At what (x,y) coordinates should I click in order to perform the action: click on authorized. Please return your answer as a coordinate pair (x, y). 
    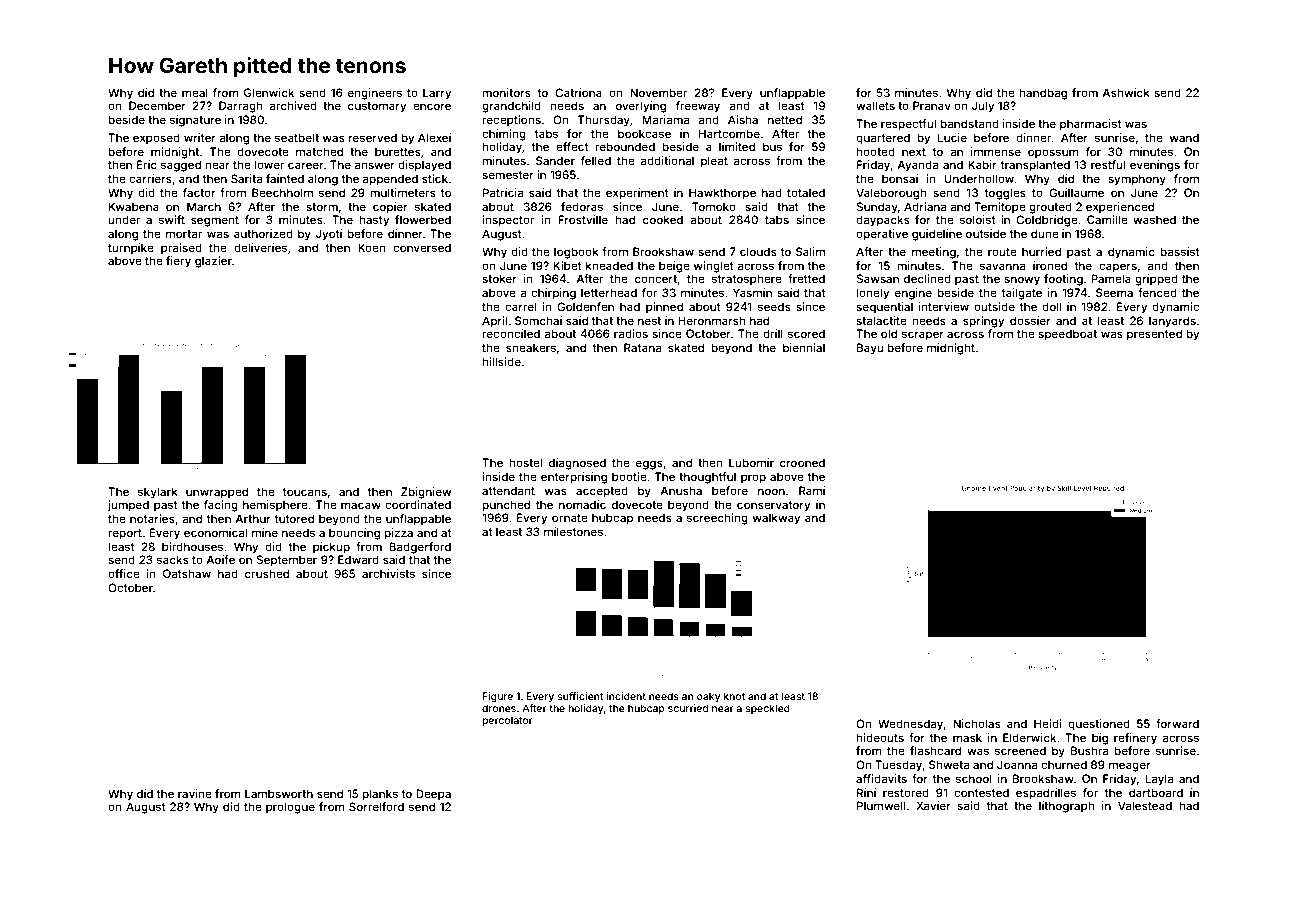
    Looking at the image, I should click on (263, 233).
